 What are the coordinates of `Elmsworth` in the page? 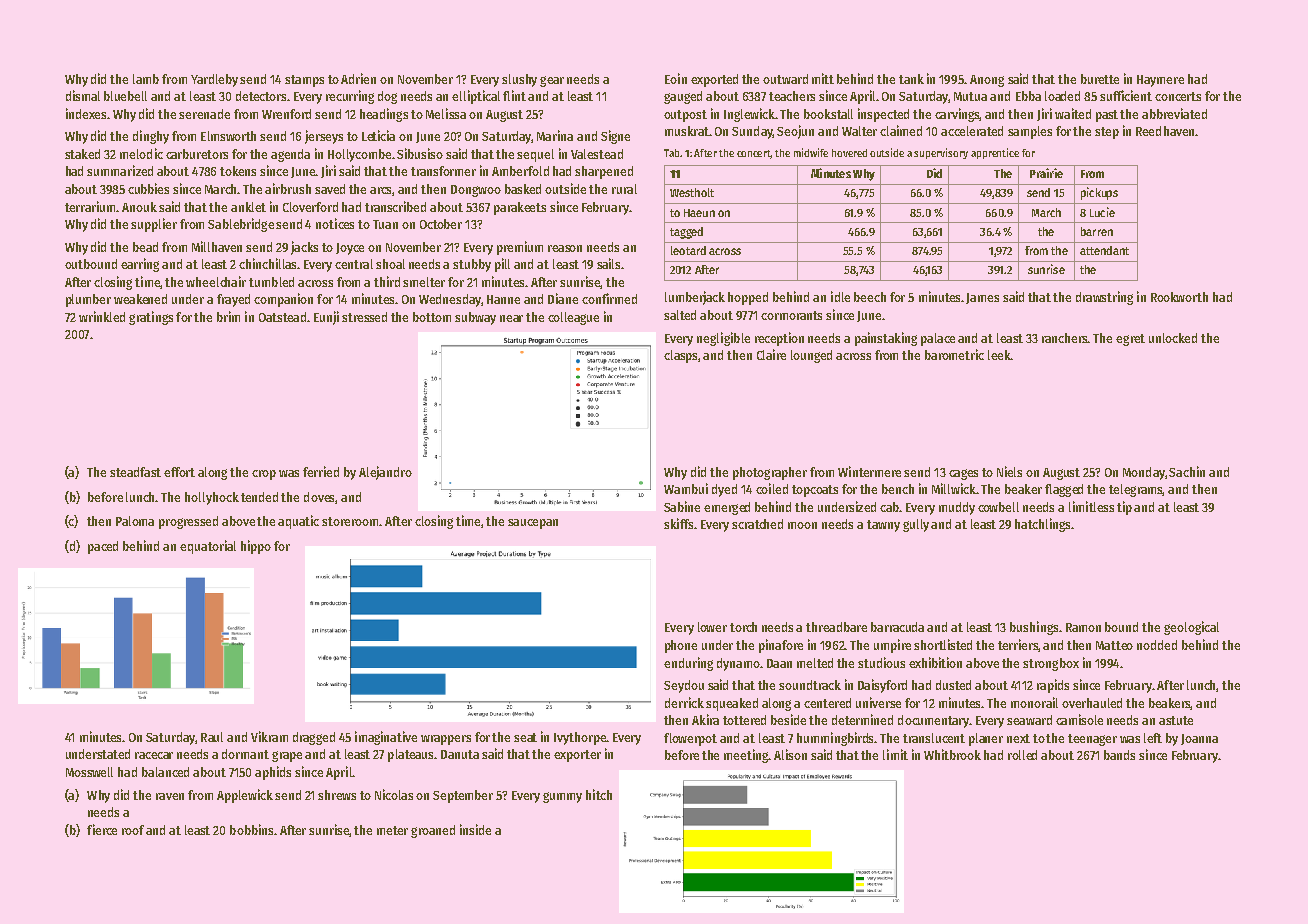 It's located at (228, 136).
